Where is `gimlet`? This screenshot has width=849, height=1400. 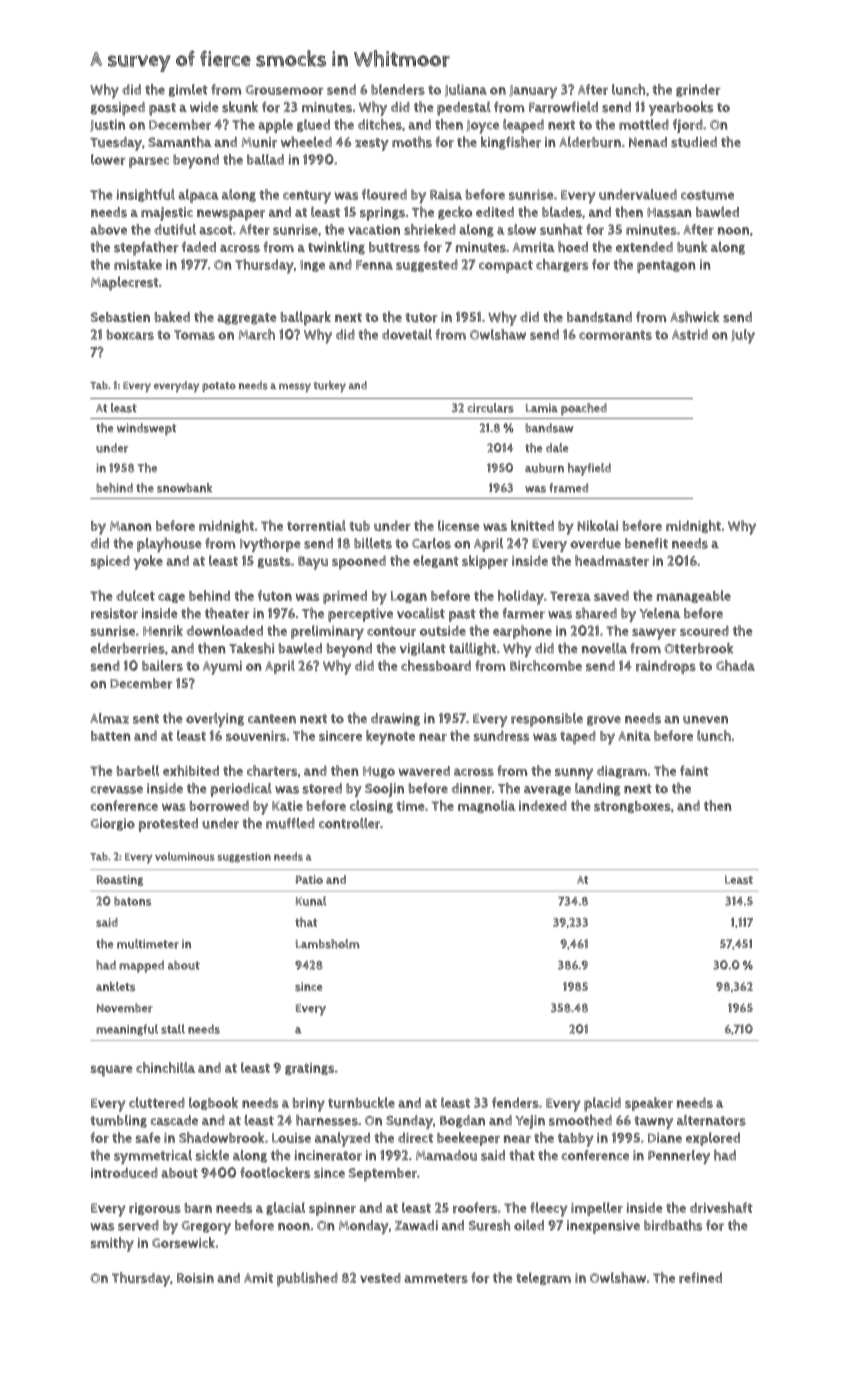
gimlet is located at coordinates (188, 90).
